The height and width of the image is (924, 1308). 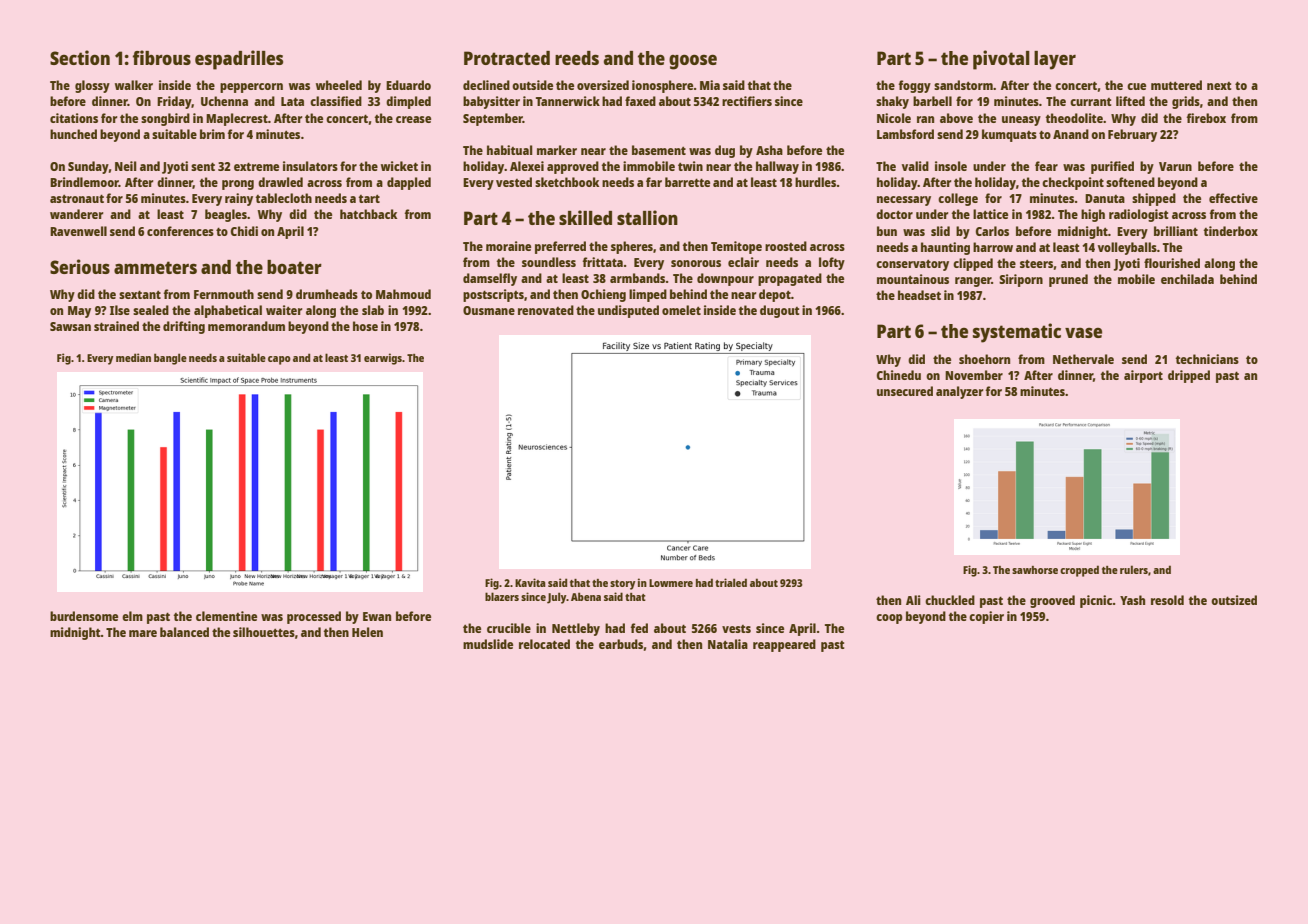 What do you see at coordinates (170, 359) in the image?
I see `bangle` at bounding box center [170, 359].
